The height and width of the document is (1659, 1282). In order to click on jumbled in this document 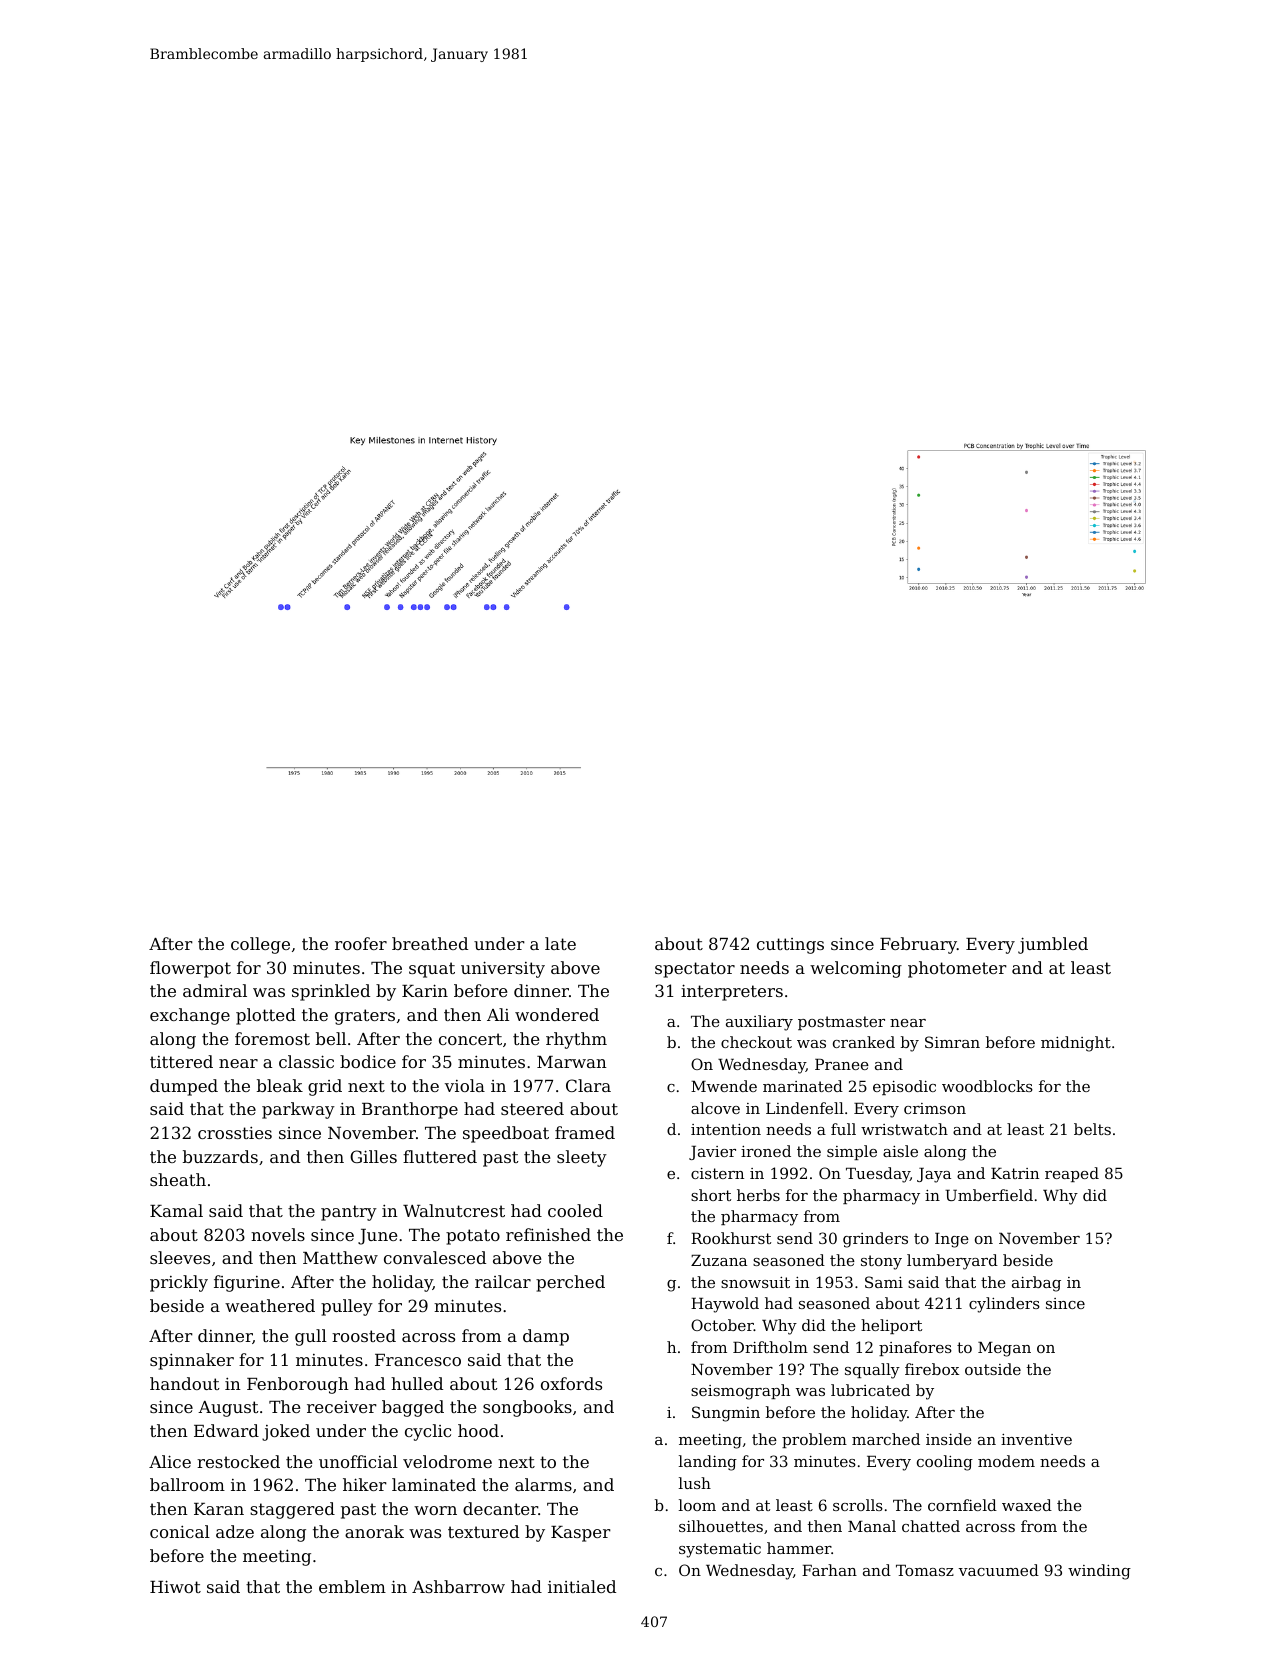, I will do `click(1053, 945)`.
